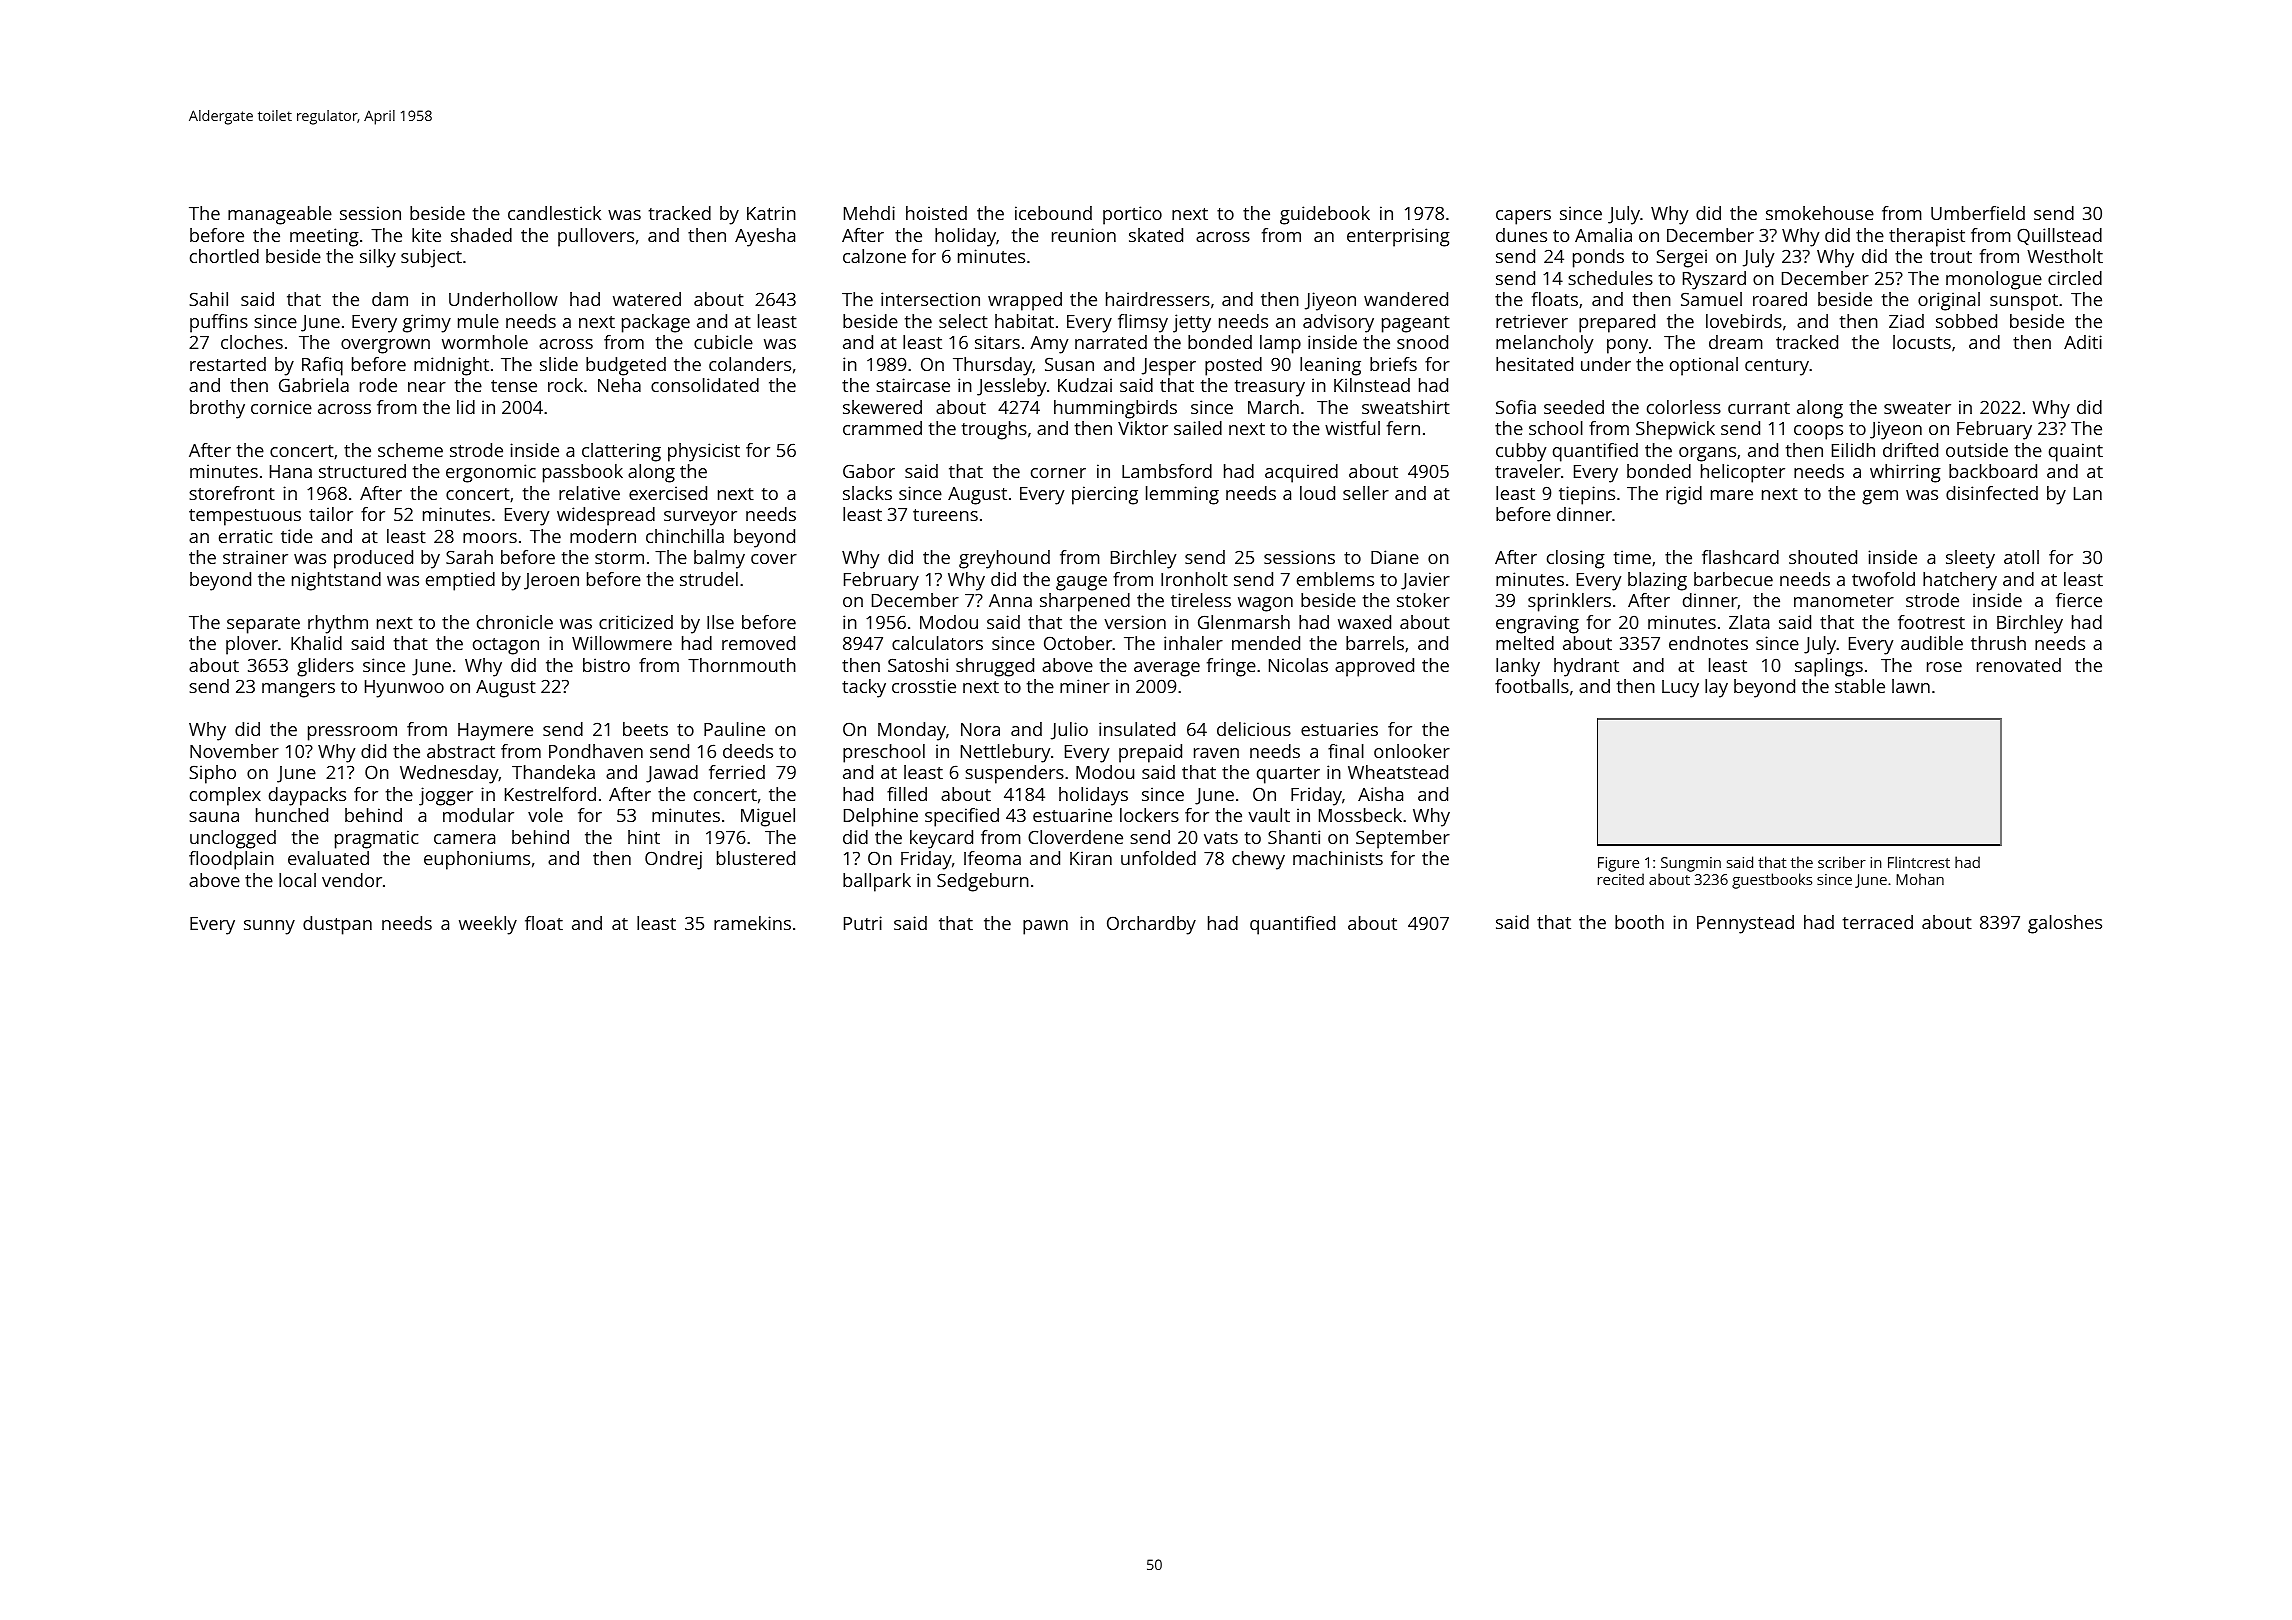 The height and width of the screenshot is (1620, 2292). Describe the element at coordinates (1298, 665) in the screenshot. I see `Nicolas` at that location.
